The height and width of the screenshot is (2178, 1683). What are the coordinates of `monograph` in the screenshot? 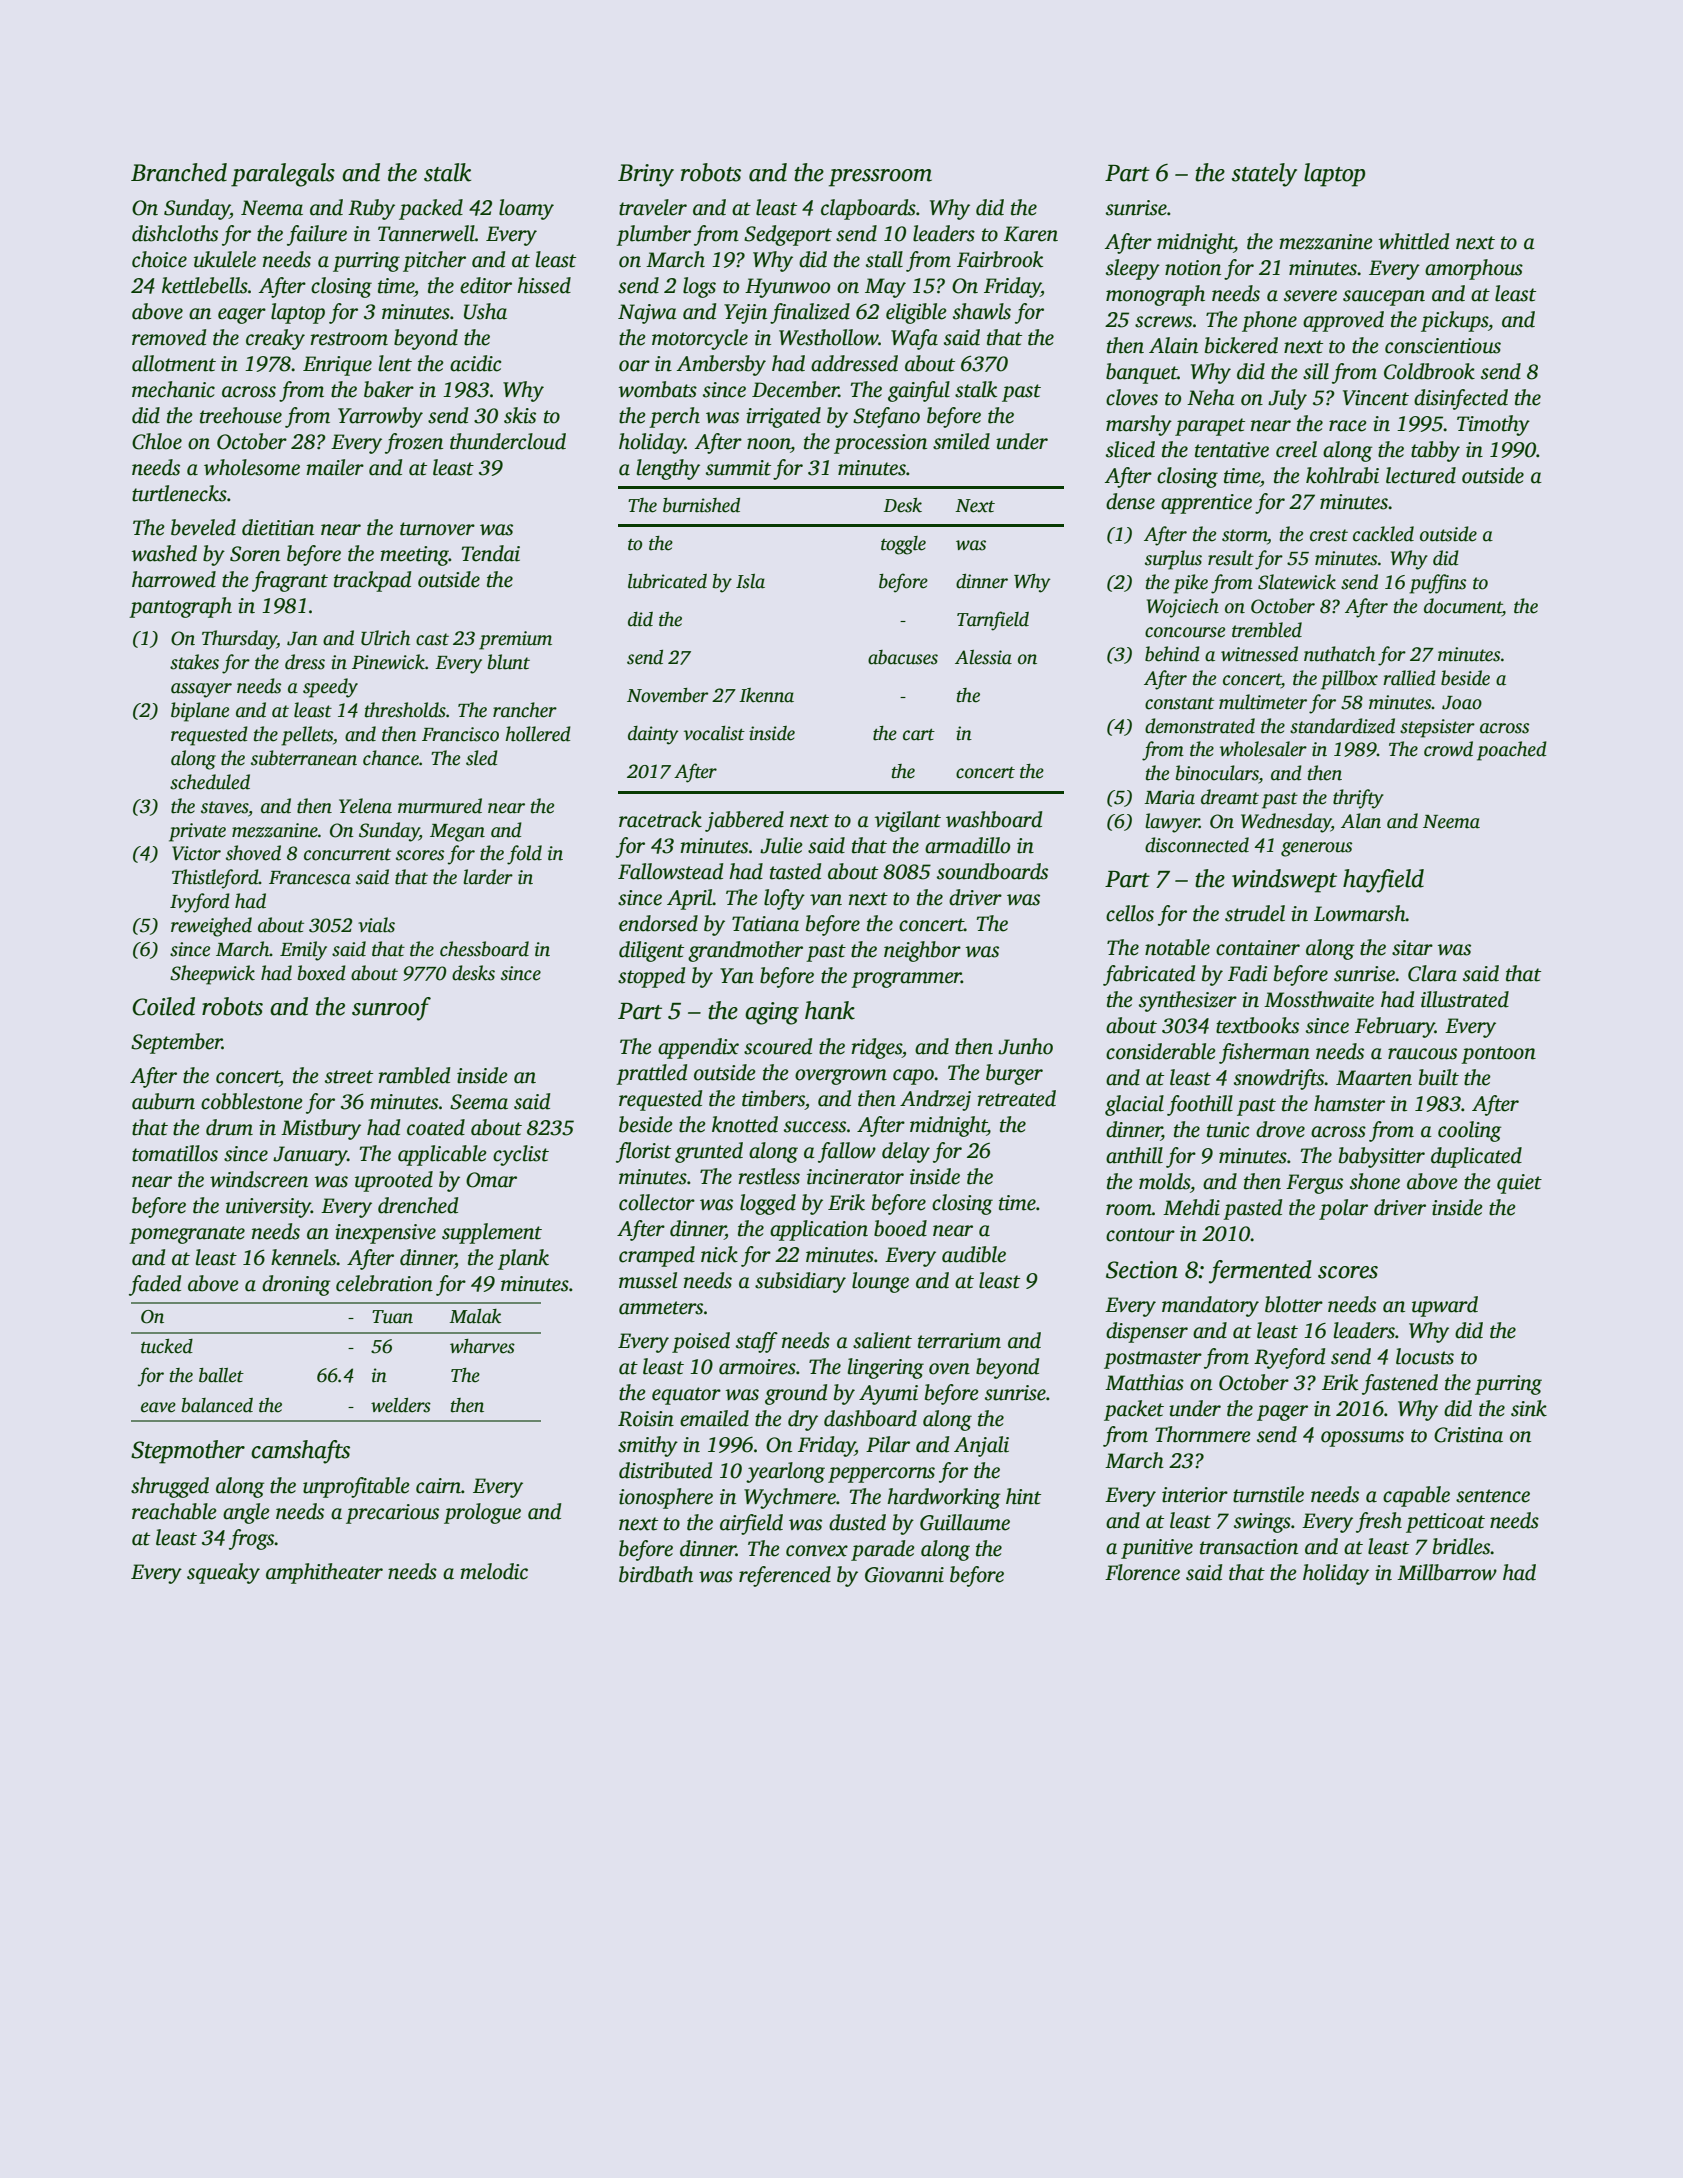 It's located at (1155, 295).
